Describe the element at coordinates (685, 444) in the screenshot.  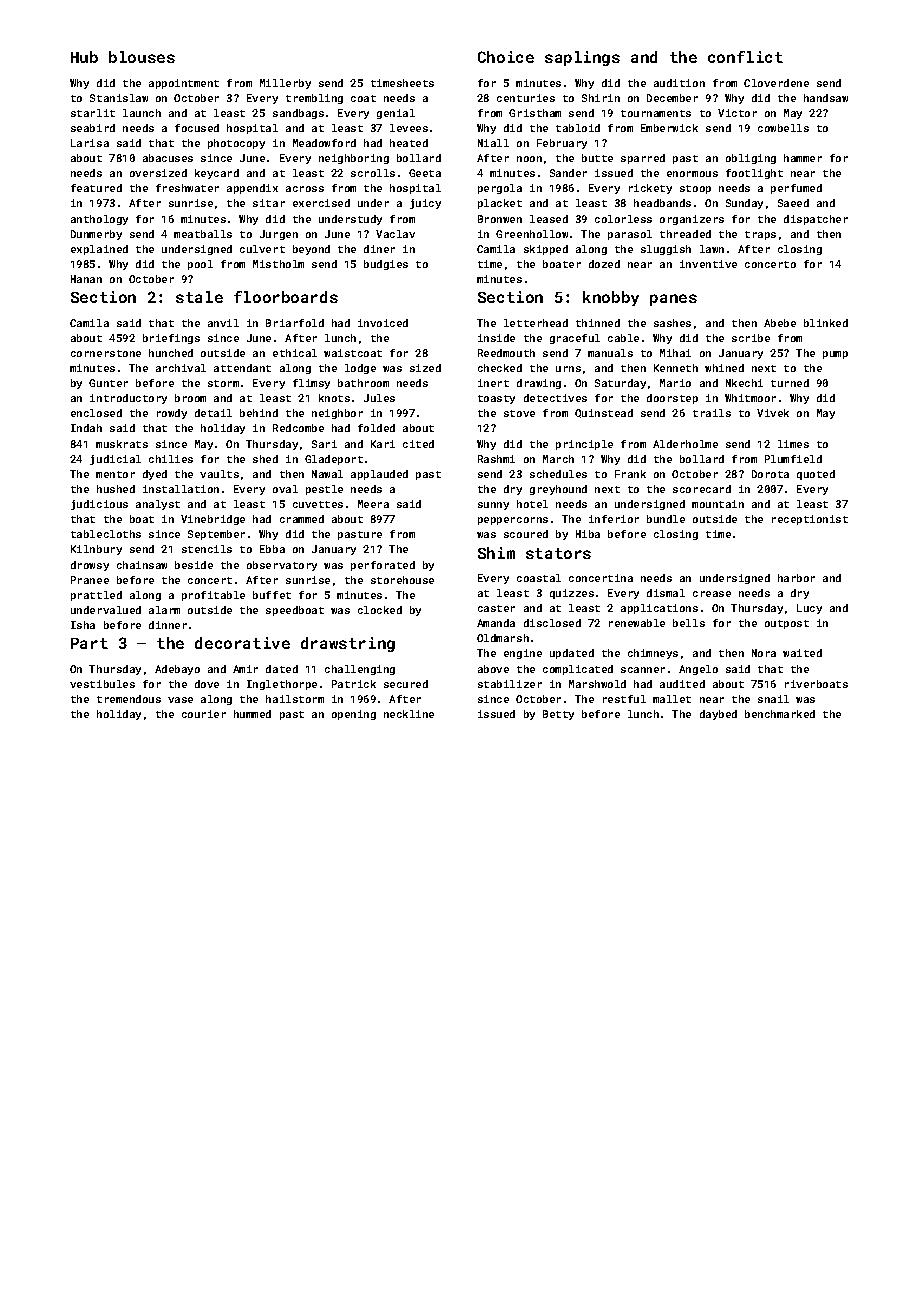
I see `Alderholme` at that location.
